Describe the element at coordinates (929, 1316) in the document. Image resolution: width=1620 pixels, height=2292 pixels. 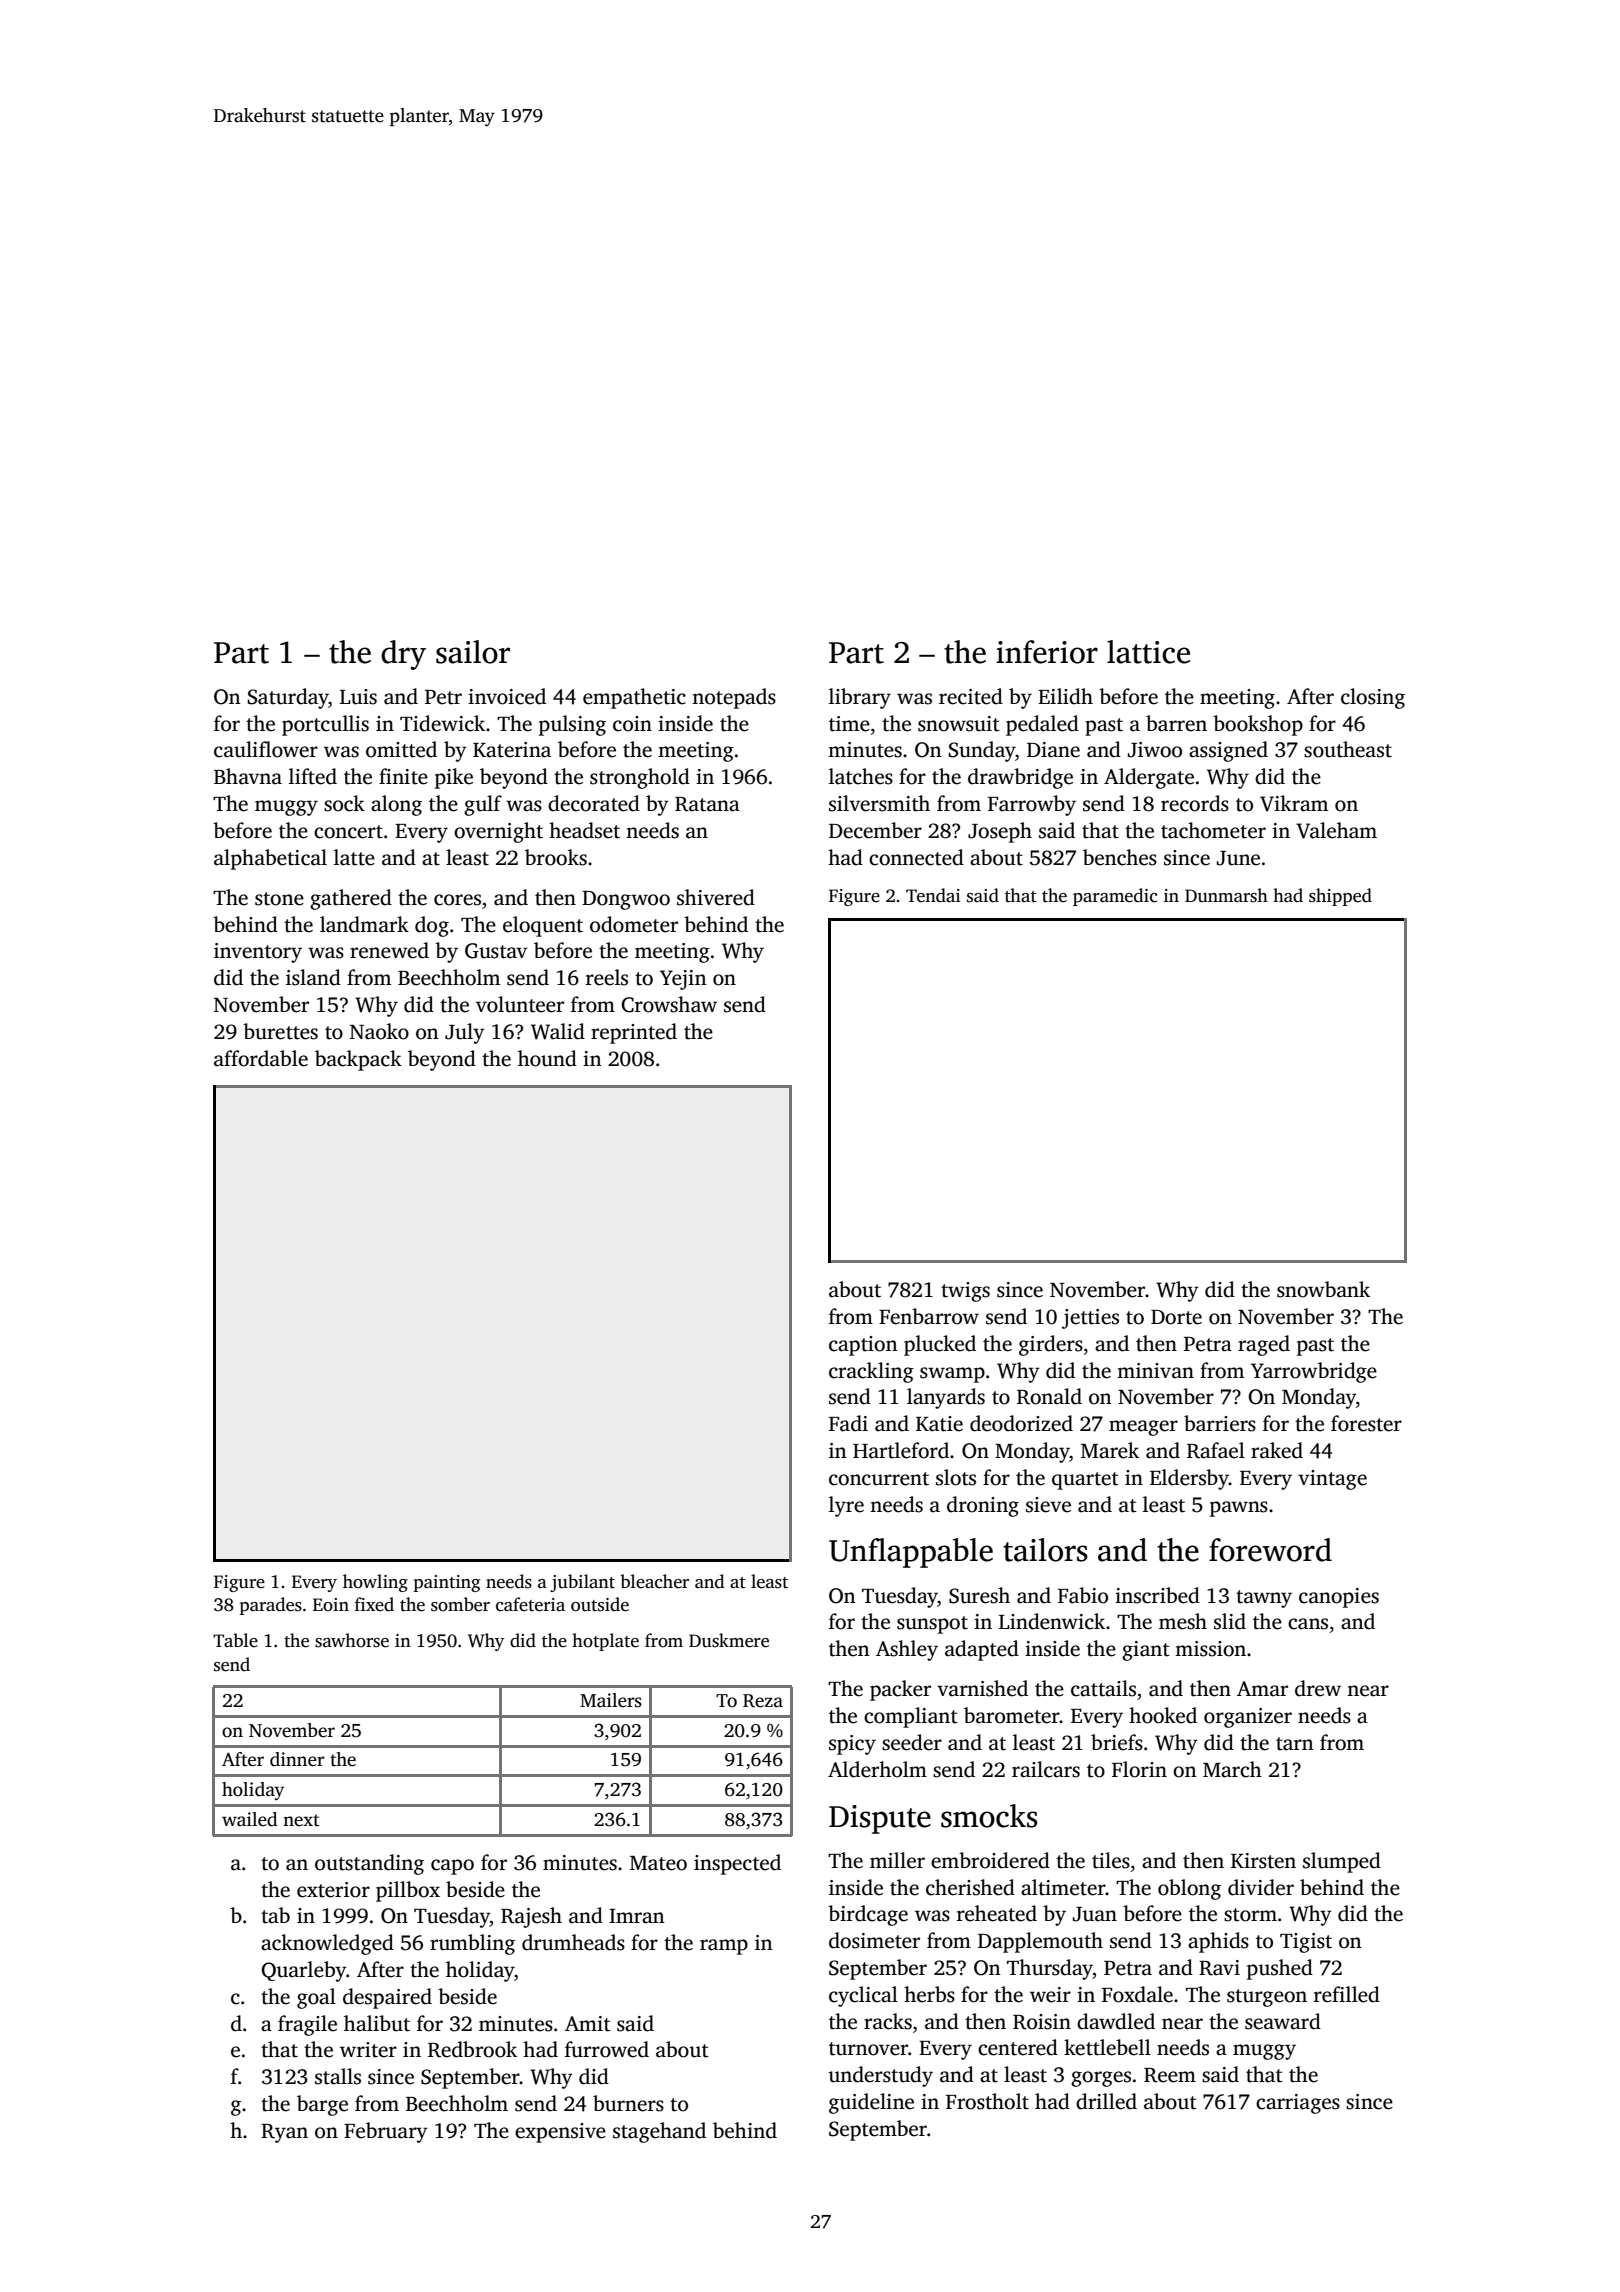
I see `Fenbarrow` at that location.
